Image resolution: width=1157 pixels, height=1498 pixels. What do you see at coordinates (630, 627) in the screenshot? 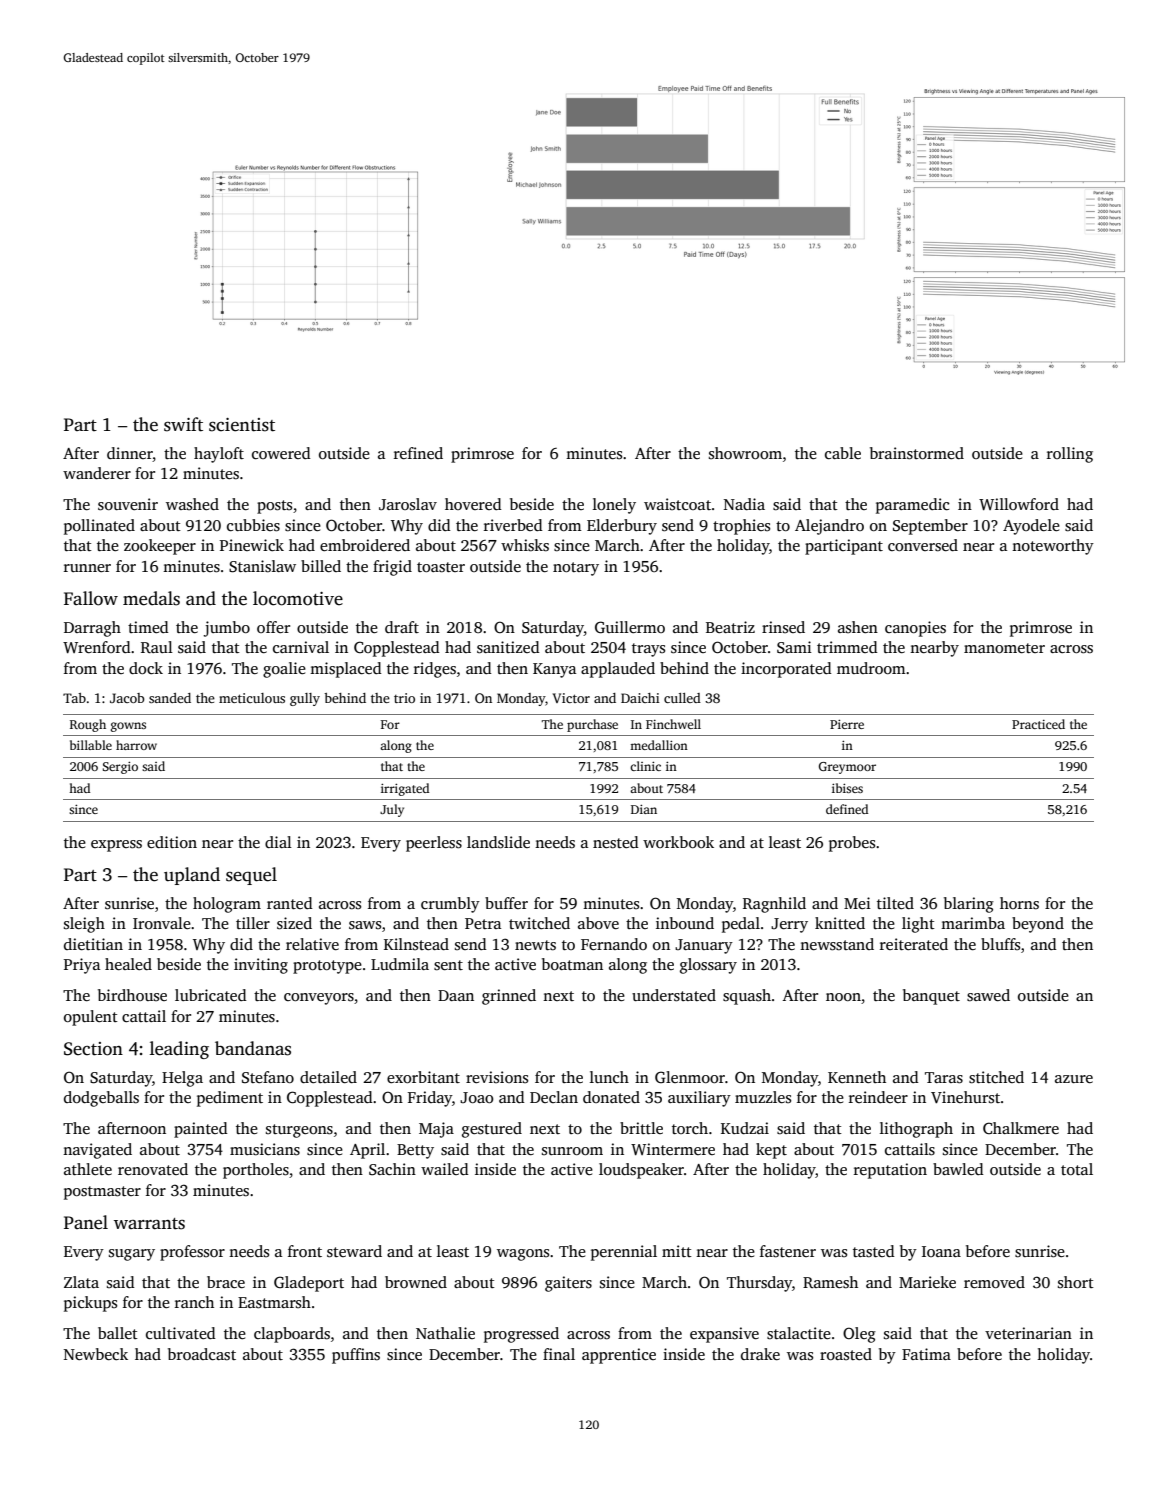
I see `Guillermo` at bounding box center [630, 627].
